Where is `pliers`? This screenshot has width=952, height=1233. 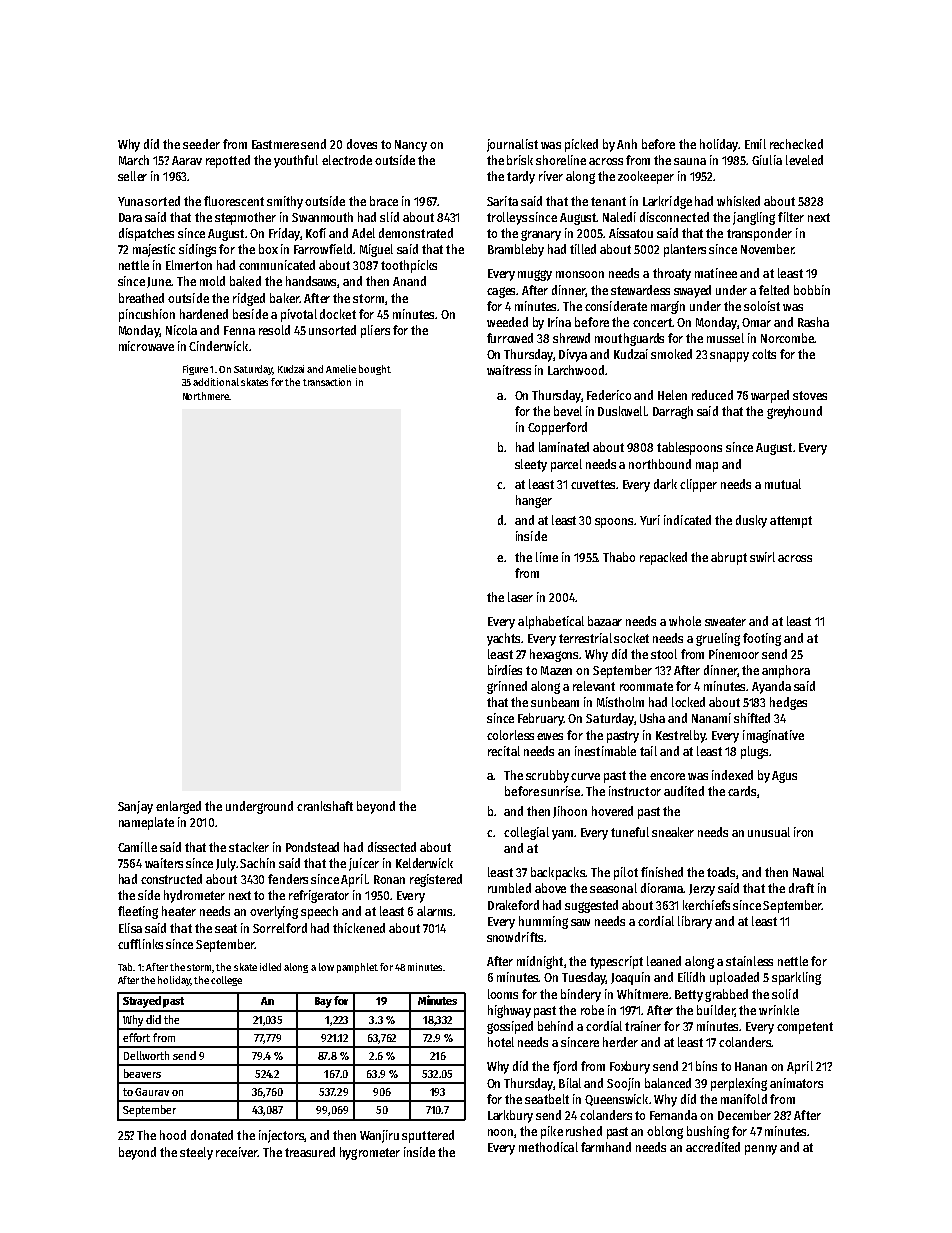
pliers is located at coordinates (375, 331).
